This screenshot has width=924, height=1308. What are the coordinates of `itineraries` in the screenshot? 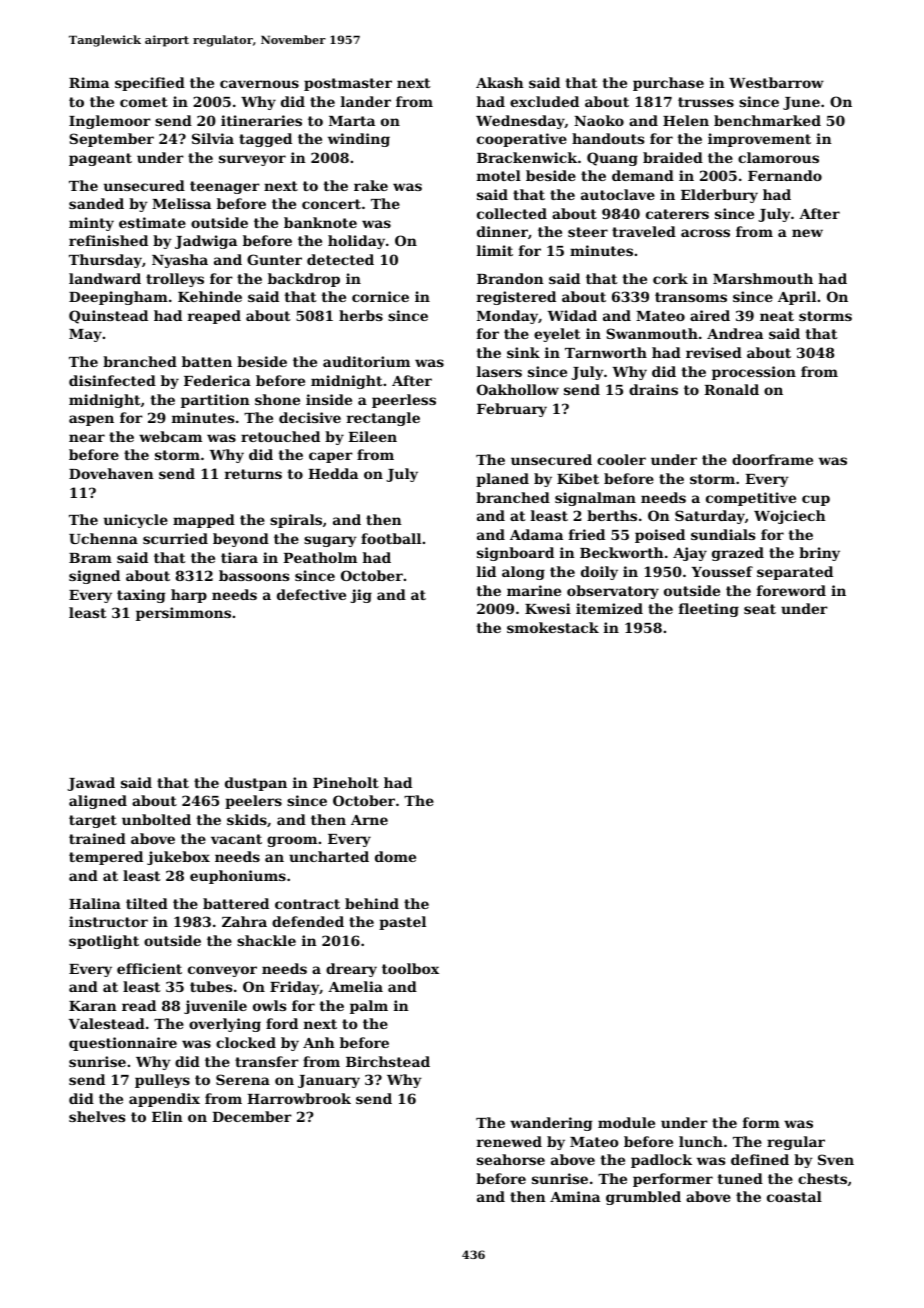 It's located at (261, 120).
